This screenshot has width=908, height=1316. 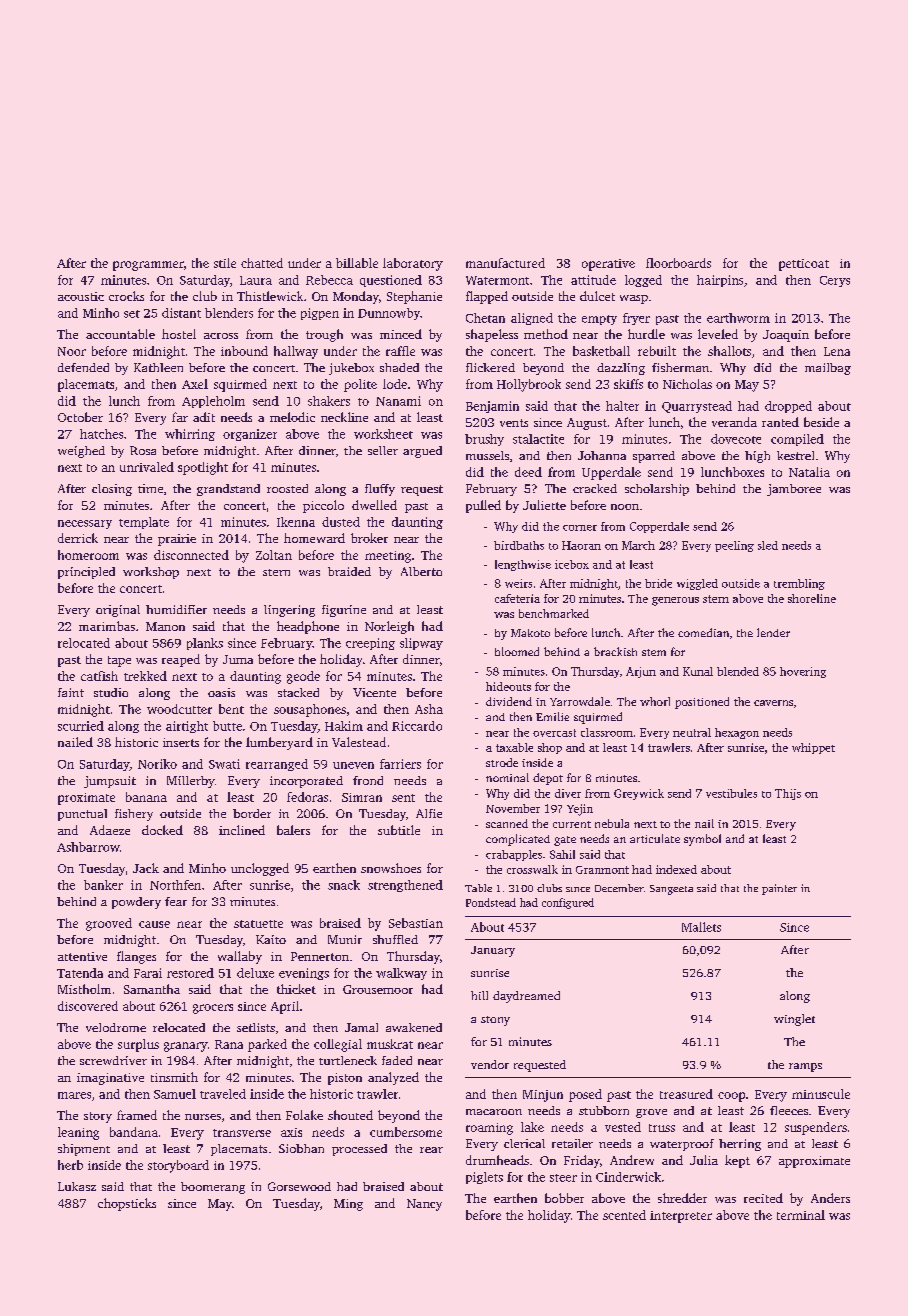 I want to click on Nancy, so click(x=424, y=1205).
